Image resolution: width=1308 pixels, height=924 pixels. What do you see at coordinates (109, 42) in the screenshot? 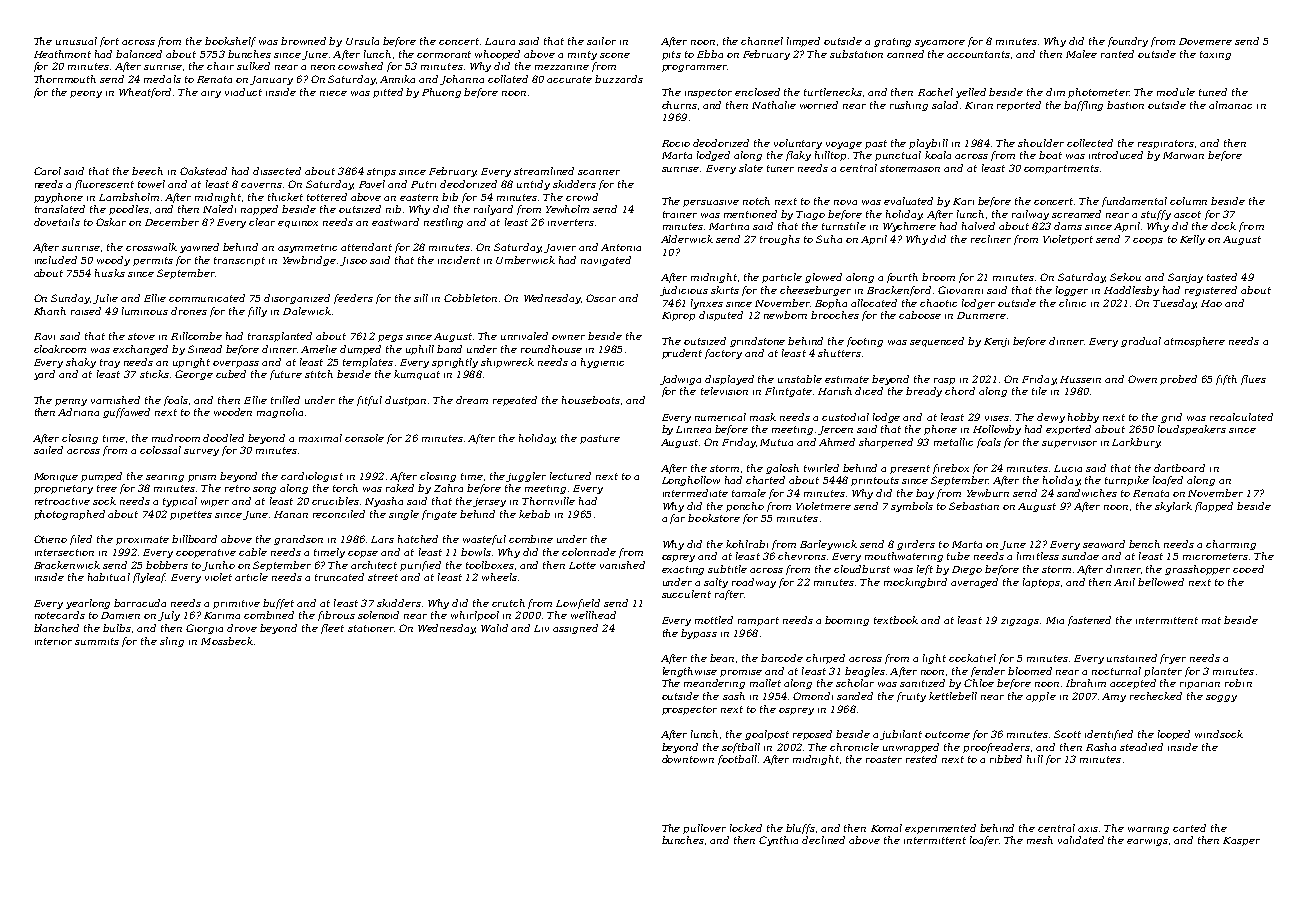
I see `fort` at bounding box center [109, 42].
